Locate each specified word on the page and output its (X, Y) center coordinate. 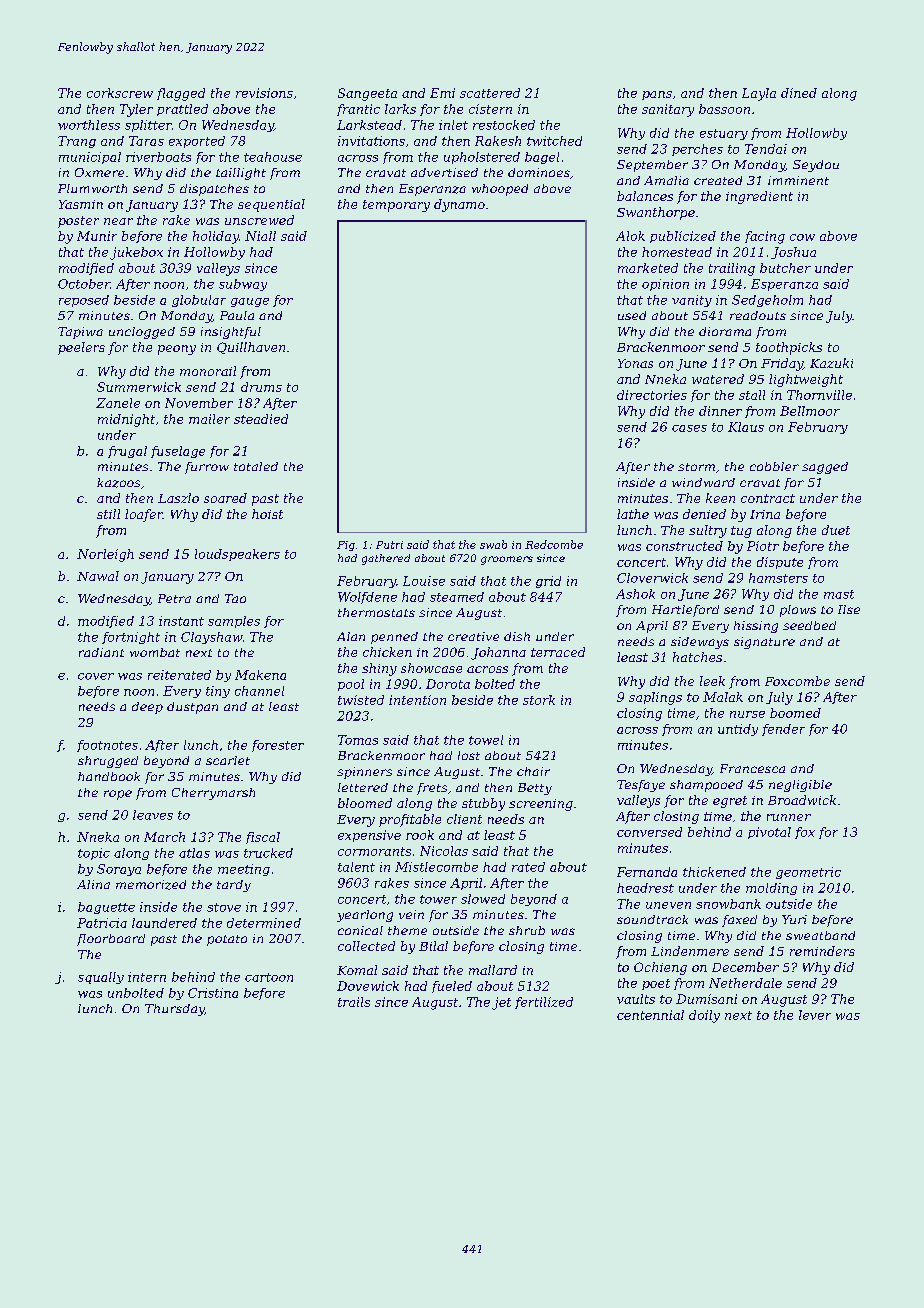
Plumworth (92, 188)
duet (836, 530)
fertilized (544, 1003)
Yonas (635, 363)
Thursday (175, 1010)
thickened (714, 872)
